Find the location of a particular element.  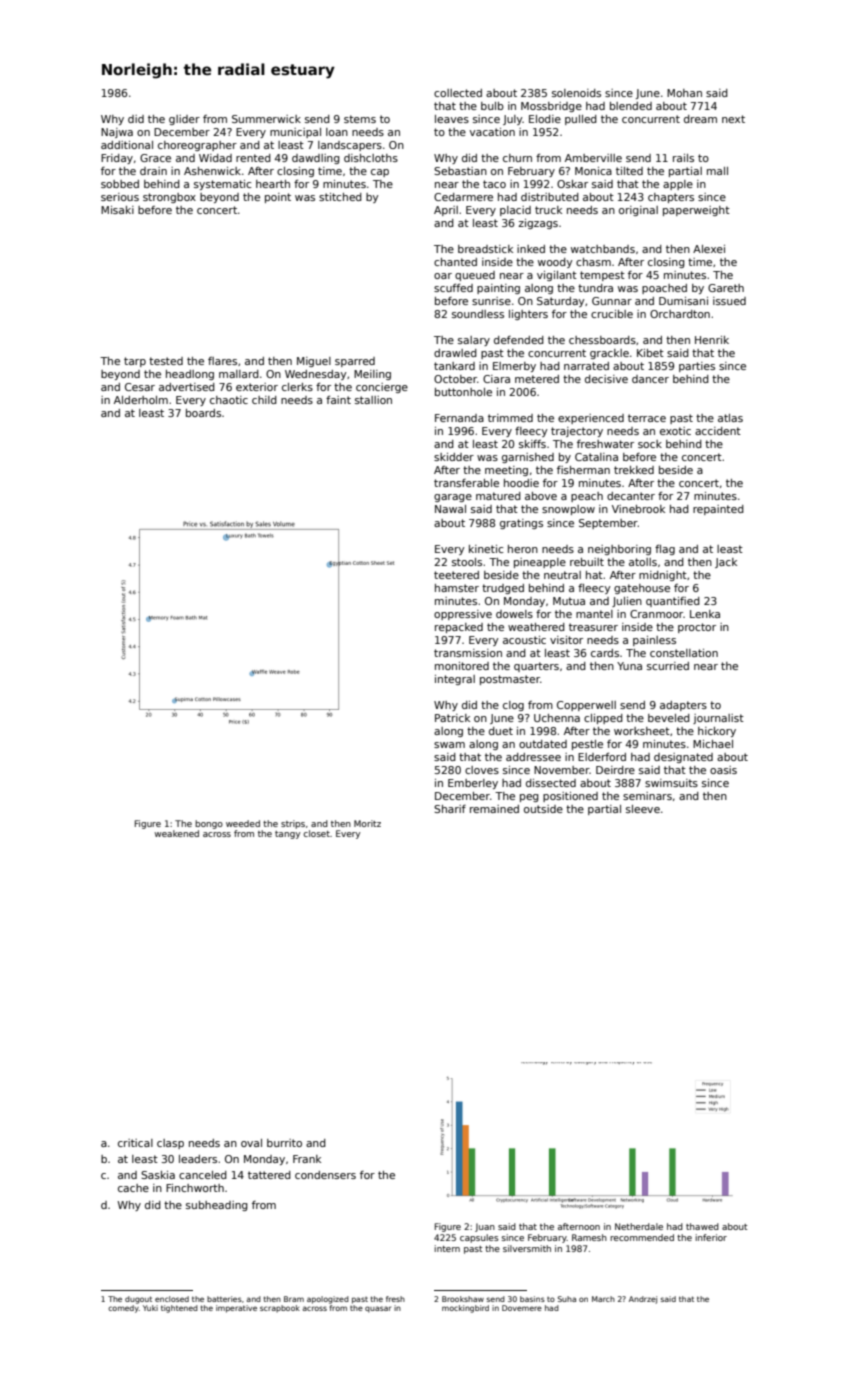

Sharif is located at coordinates (450, 809).
